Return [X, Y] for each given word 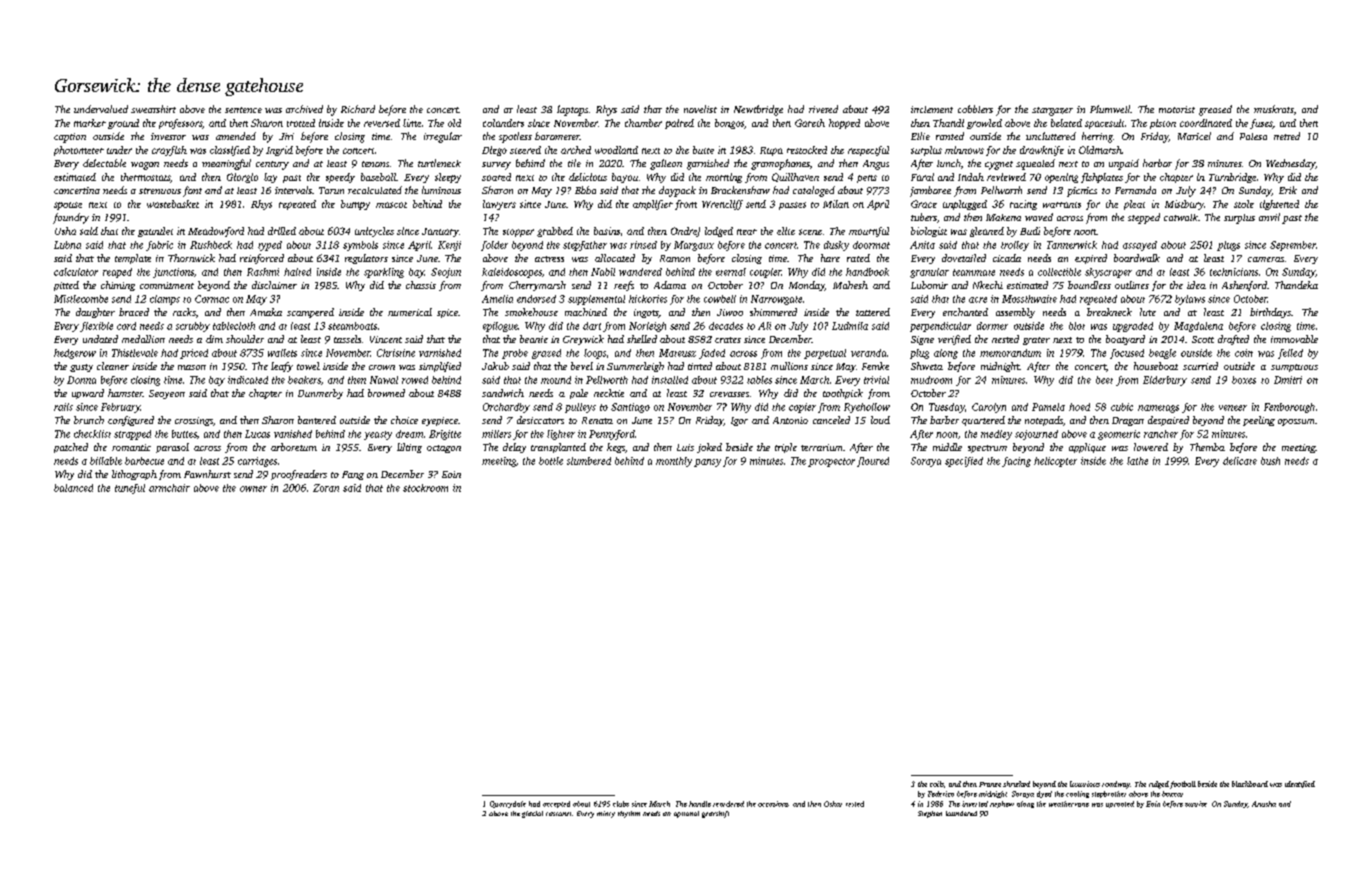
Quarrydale [508, 804]
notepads [1044, 421]
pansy [707, 463]
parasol [172, 448]
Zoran [326, 488]
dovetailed [964, 258]
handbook [867, 272]
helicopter [1055, 462]
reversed [382, 123]
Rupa [771, 151]
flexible [96, 327]
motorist [1177, 109]
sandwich [503, 393]
